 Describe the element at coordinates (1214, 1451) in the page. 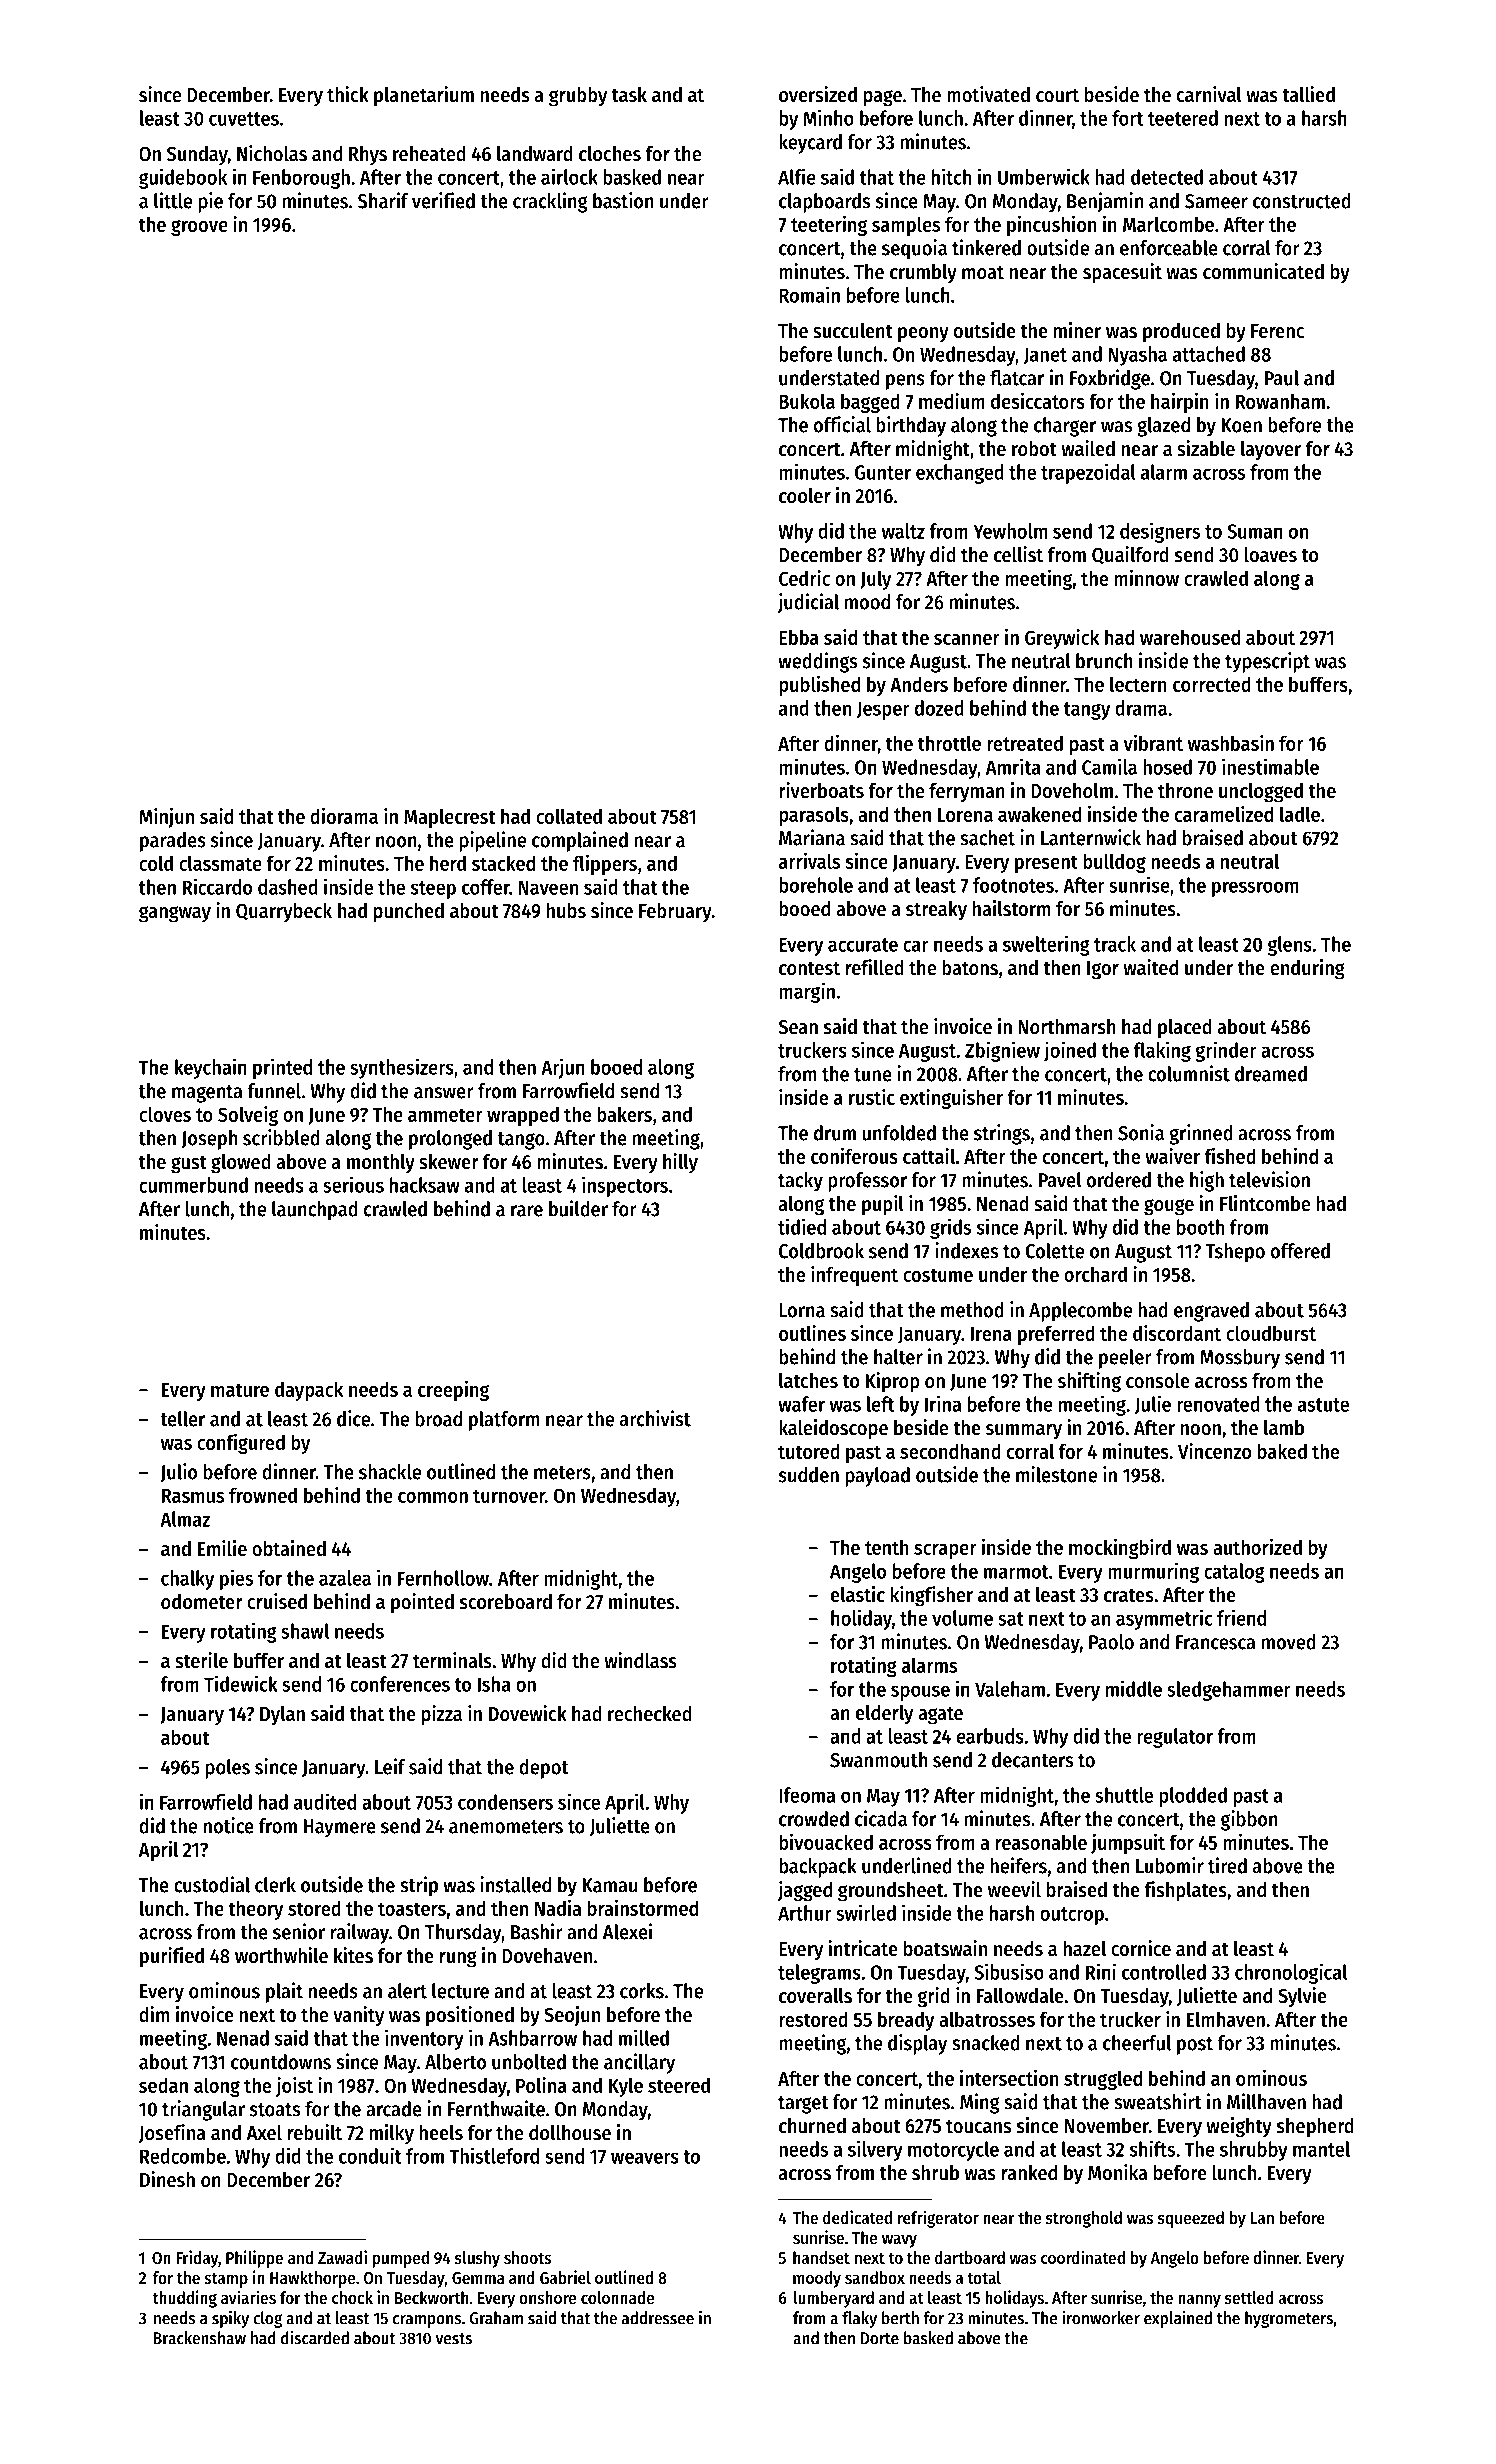

I see `Vincenzo` at that location.
